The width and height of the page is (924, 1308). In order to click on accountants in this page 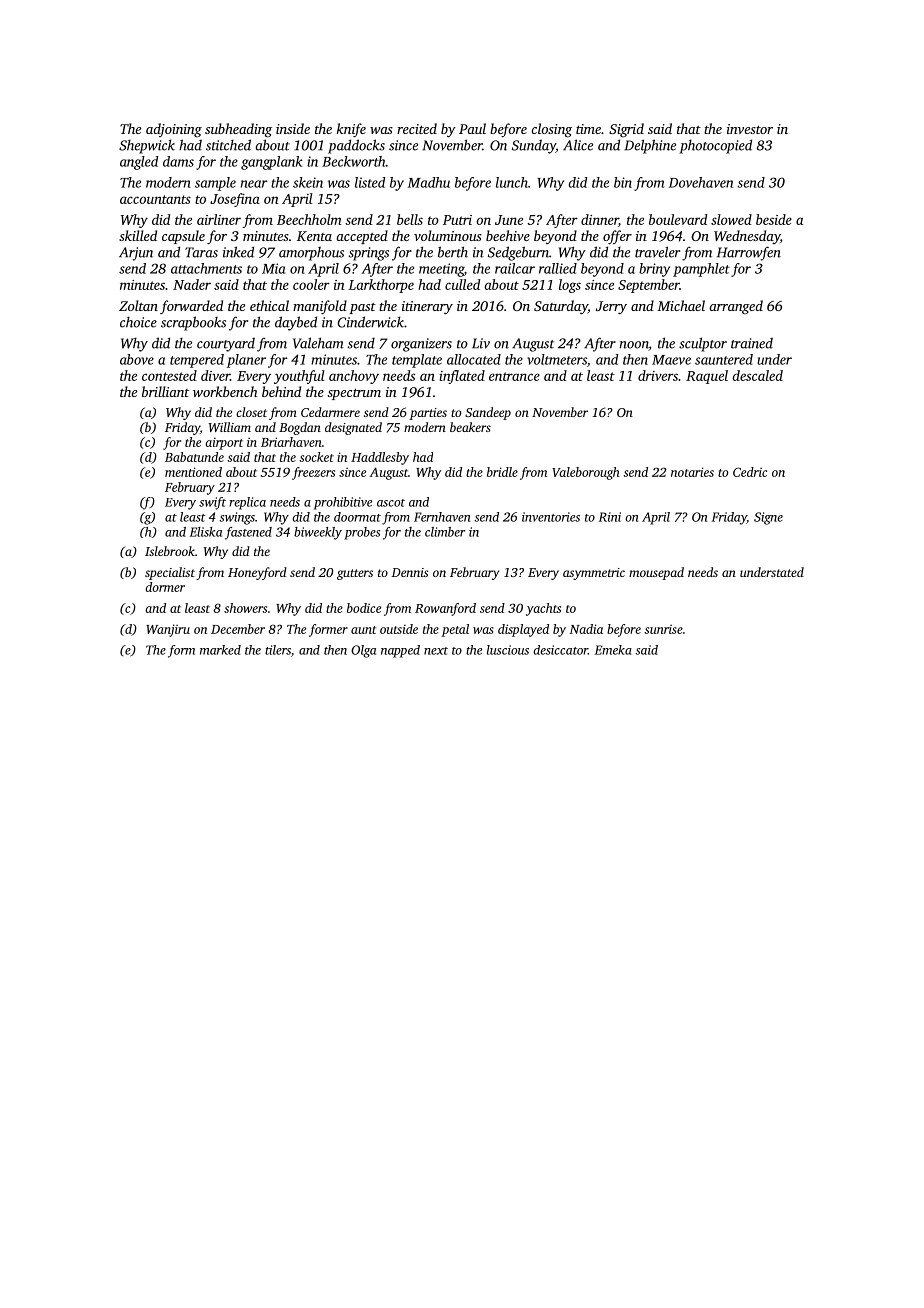, I will do `click(155, 199)`.
